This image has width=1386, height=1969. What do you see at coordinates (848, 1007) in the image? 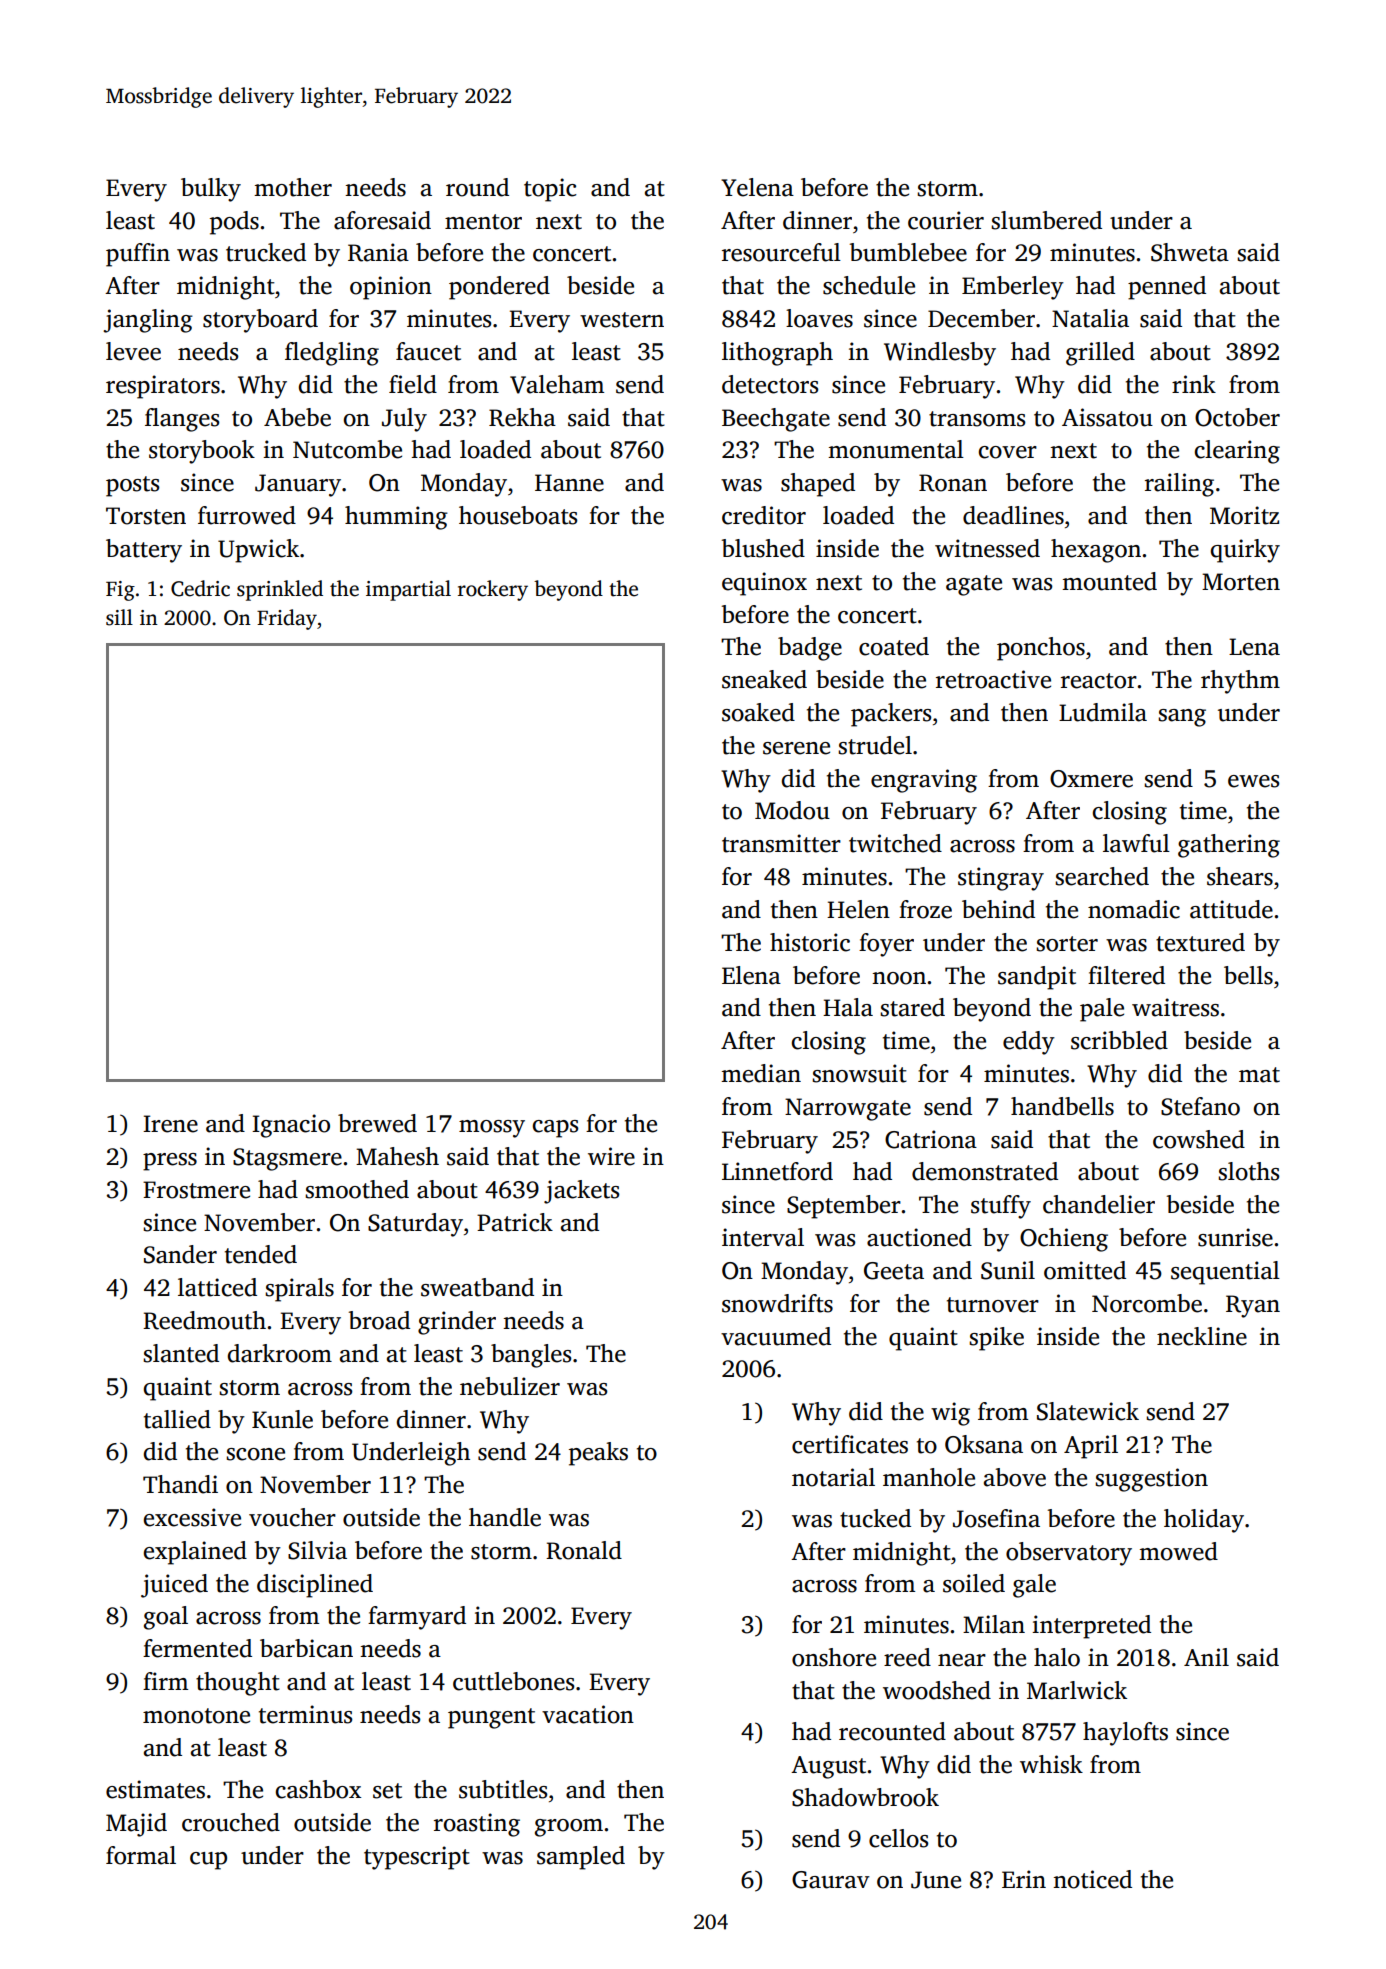
I see `Hala` at bounding box center [848, 1007].
